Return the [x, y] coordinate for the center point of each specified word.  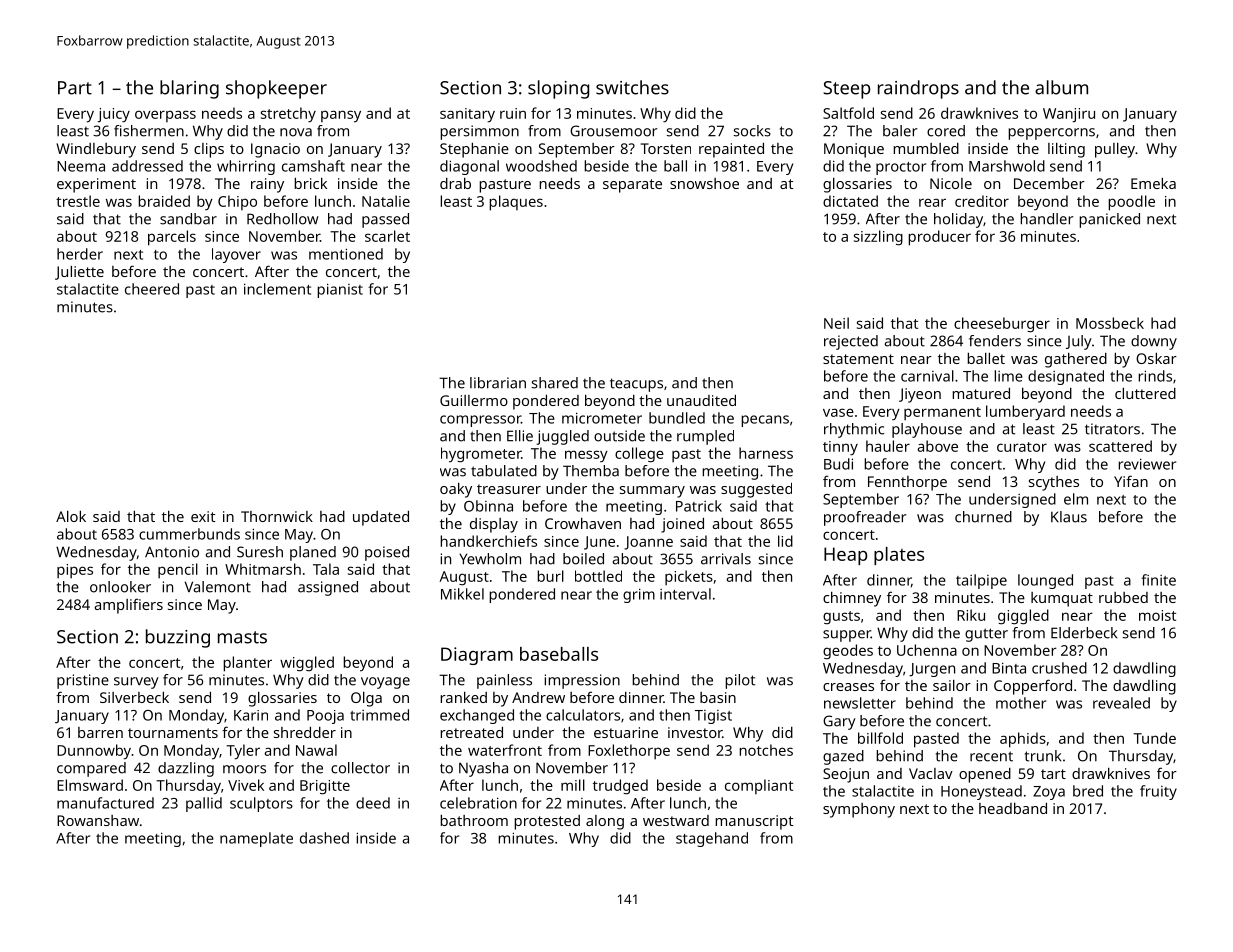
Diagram [477, 656]
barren [100, 732]
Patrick [699, 506]
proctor [901, 168]
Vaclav [931, 773]
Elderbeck [1084, 633]
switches [632, 87]
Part [75, 88]
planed [313, 553]
